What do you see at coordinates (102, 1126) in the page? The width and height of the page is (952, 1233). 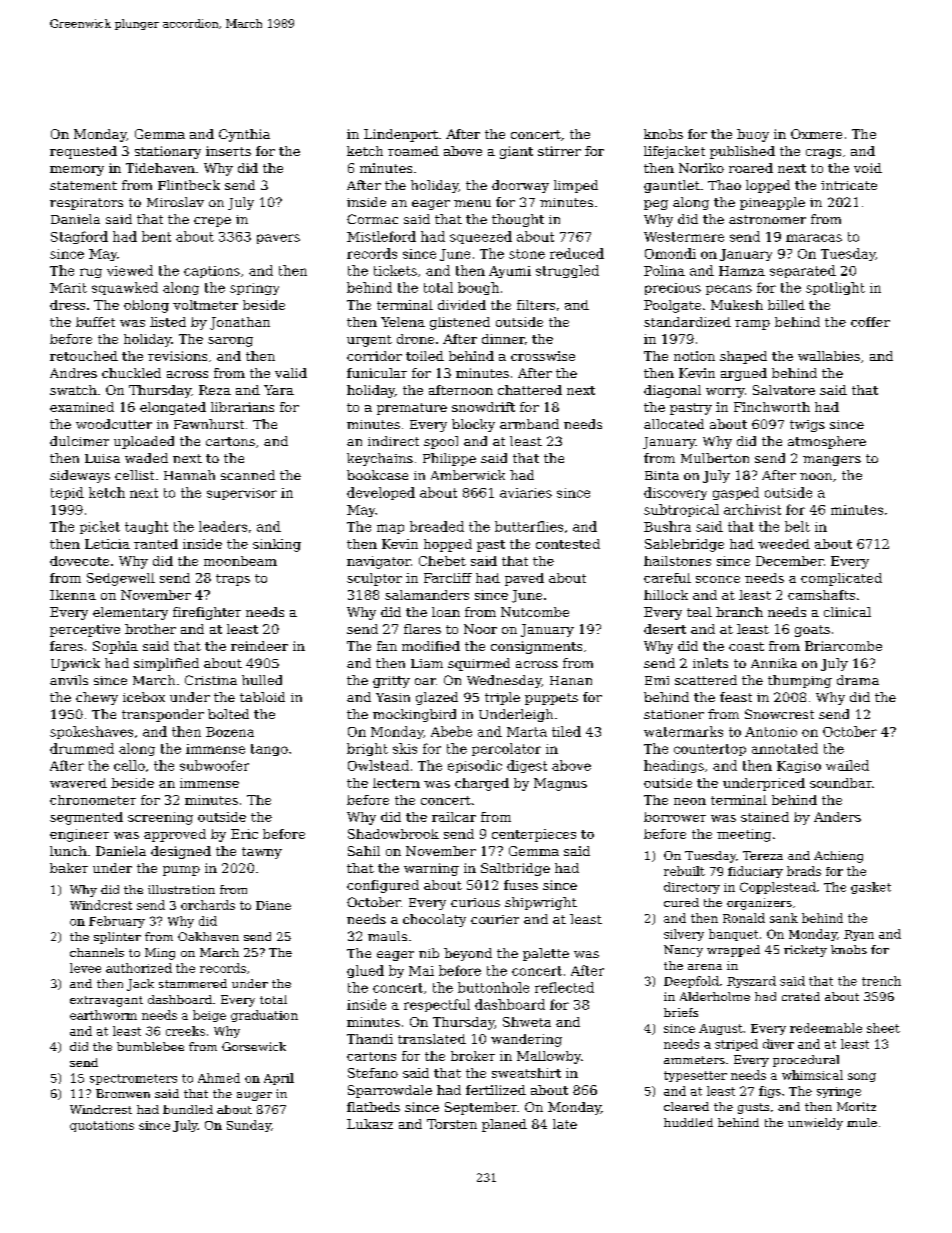 I see `quotations` at bounding box center [102, 1126].
